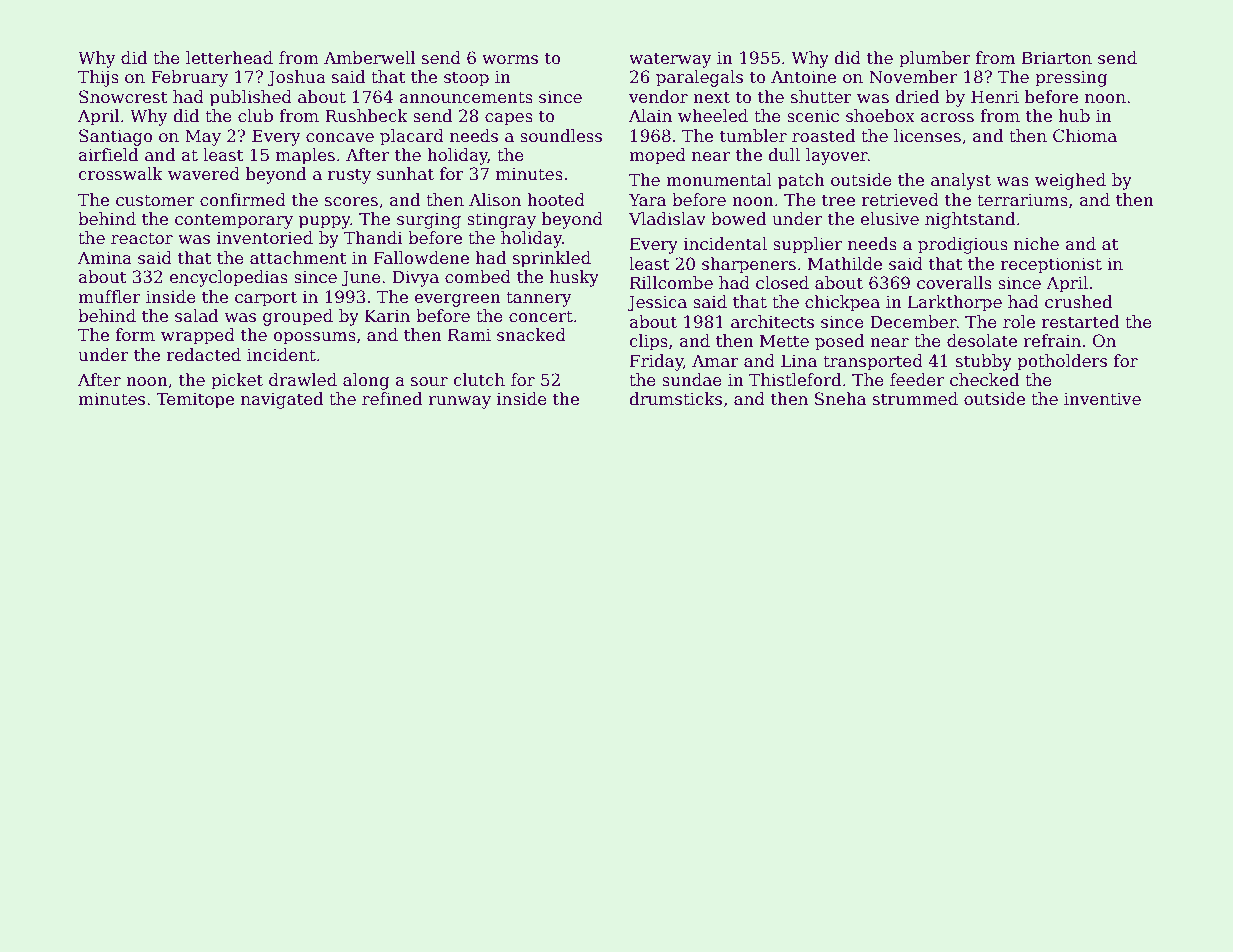 The image size is (1233, 952). I want to click on Temitope, so click(195, 400).
